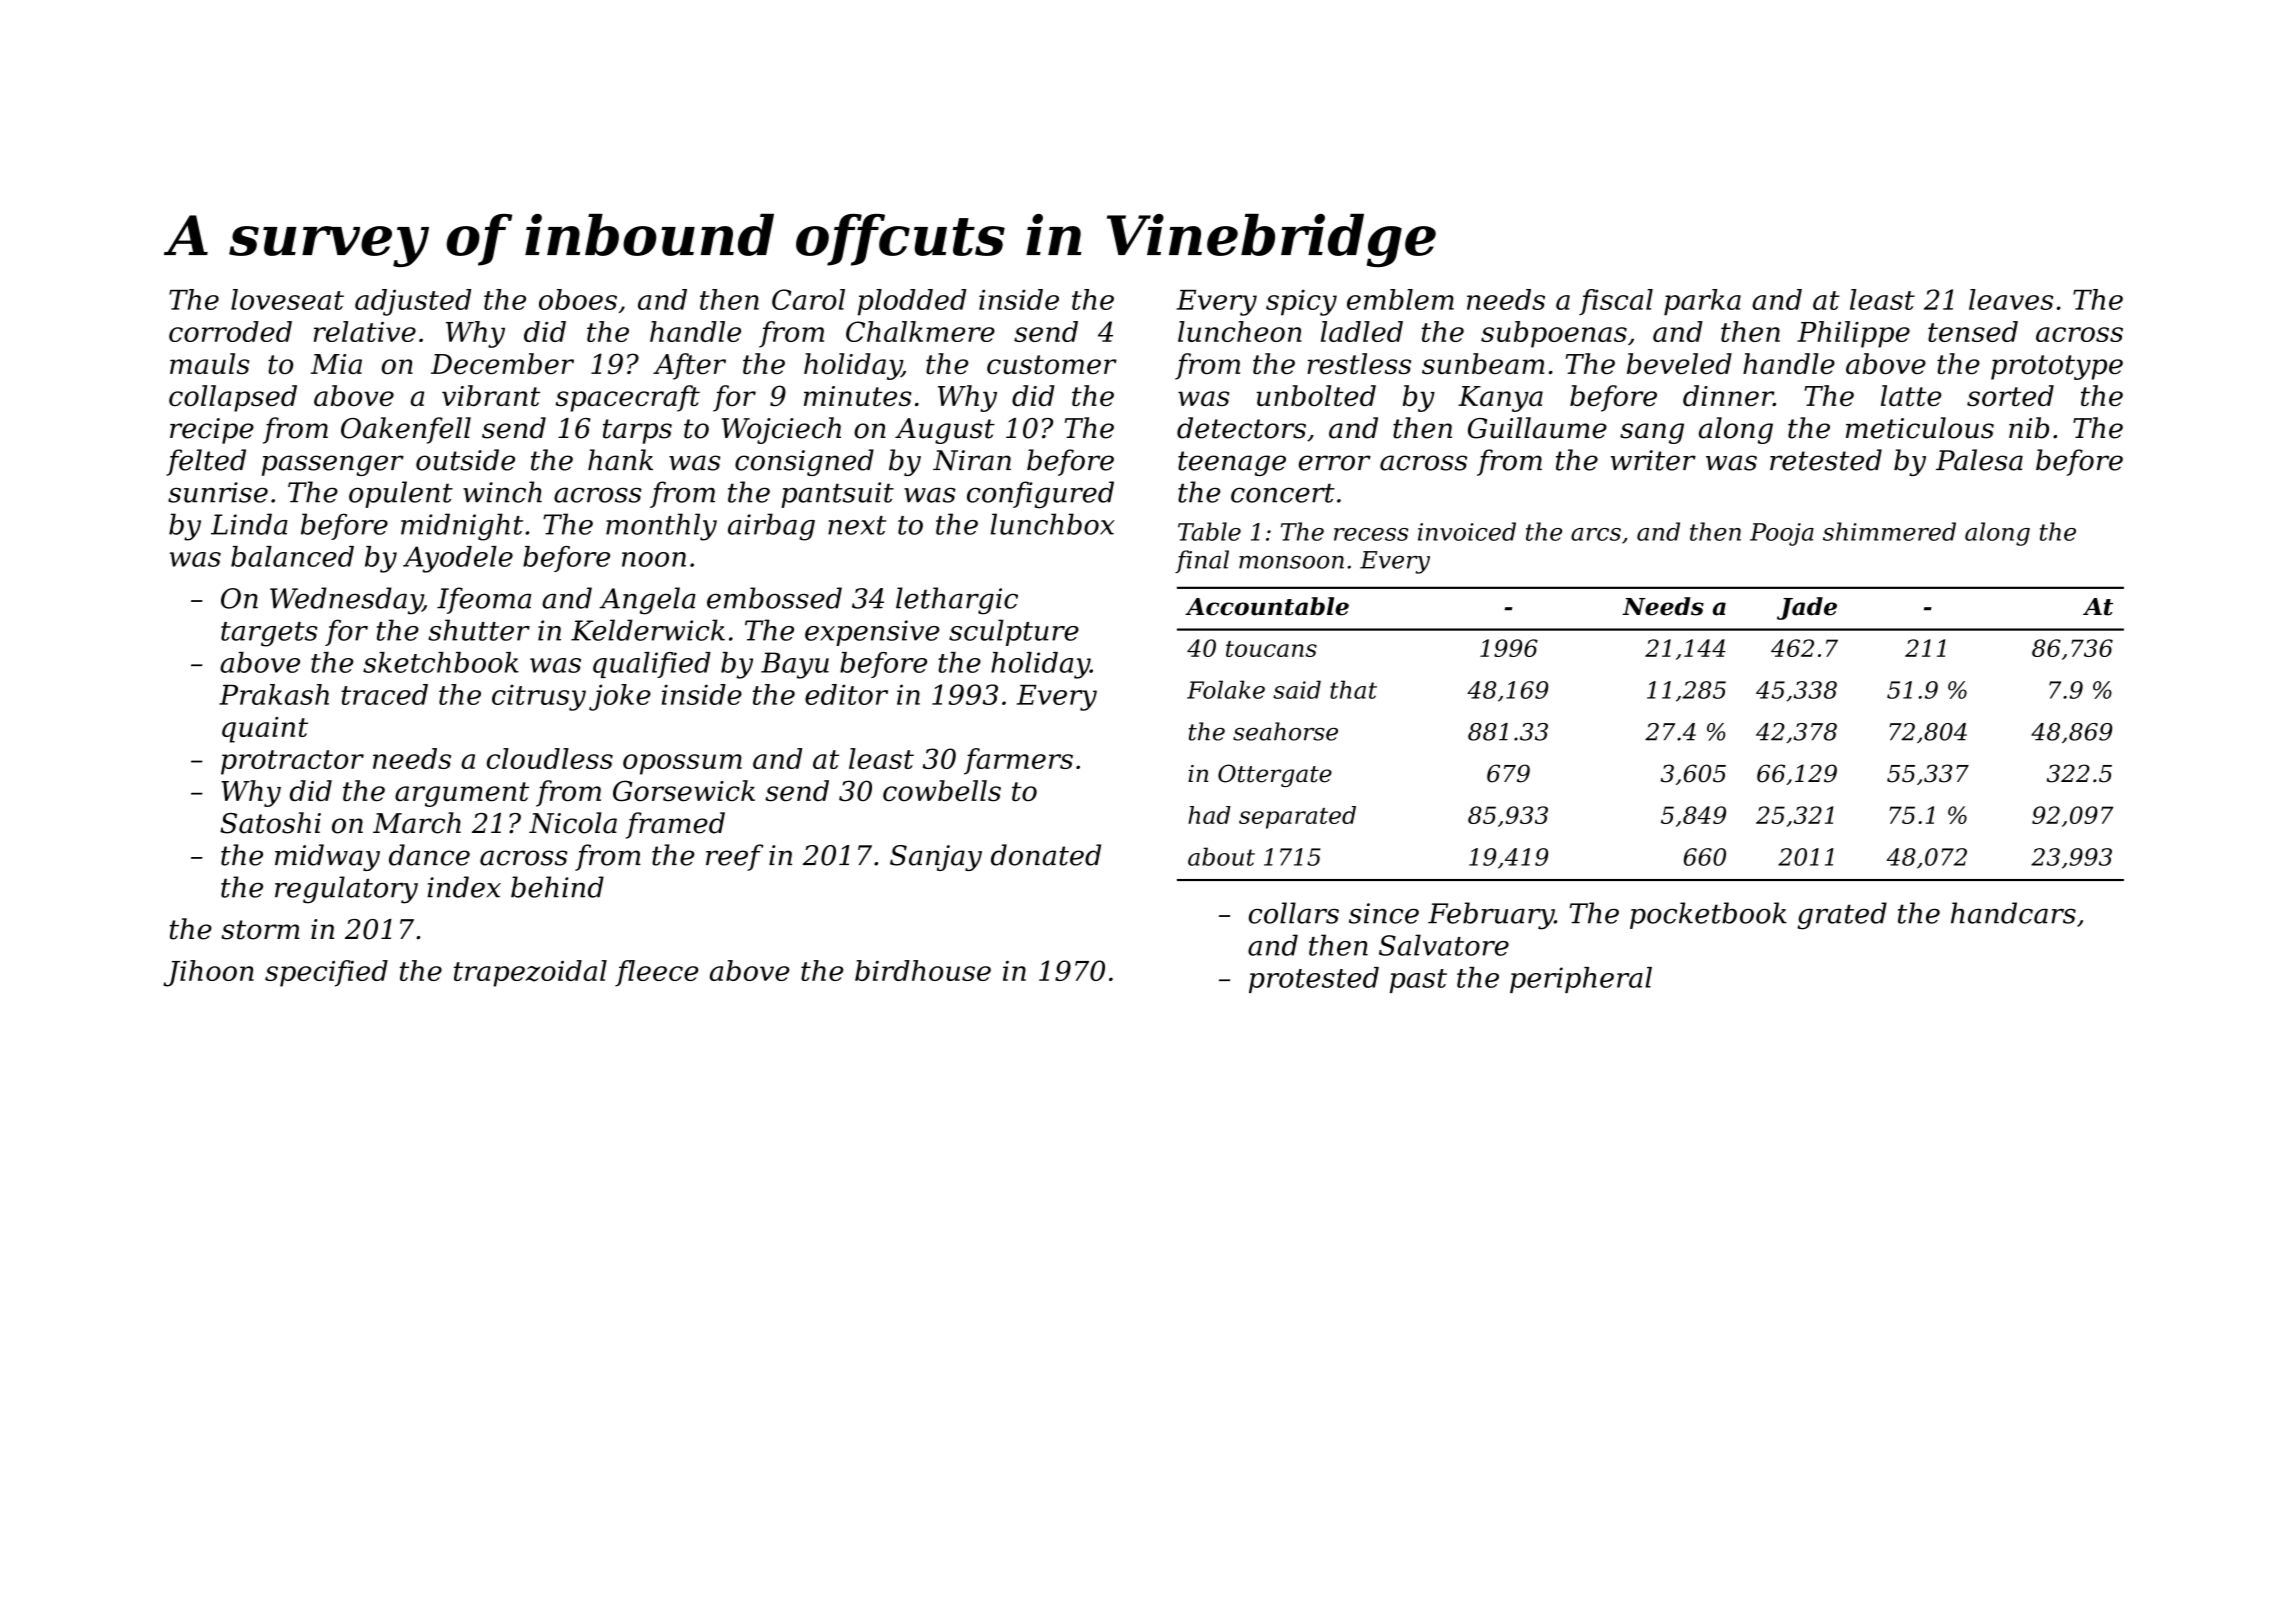 The width and height of the screenshot is (2292, 1620). Describe the element at coordinates (1708, 915) in the screenshot. I see `pocketbook` at that location.
